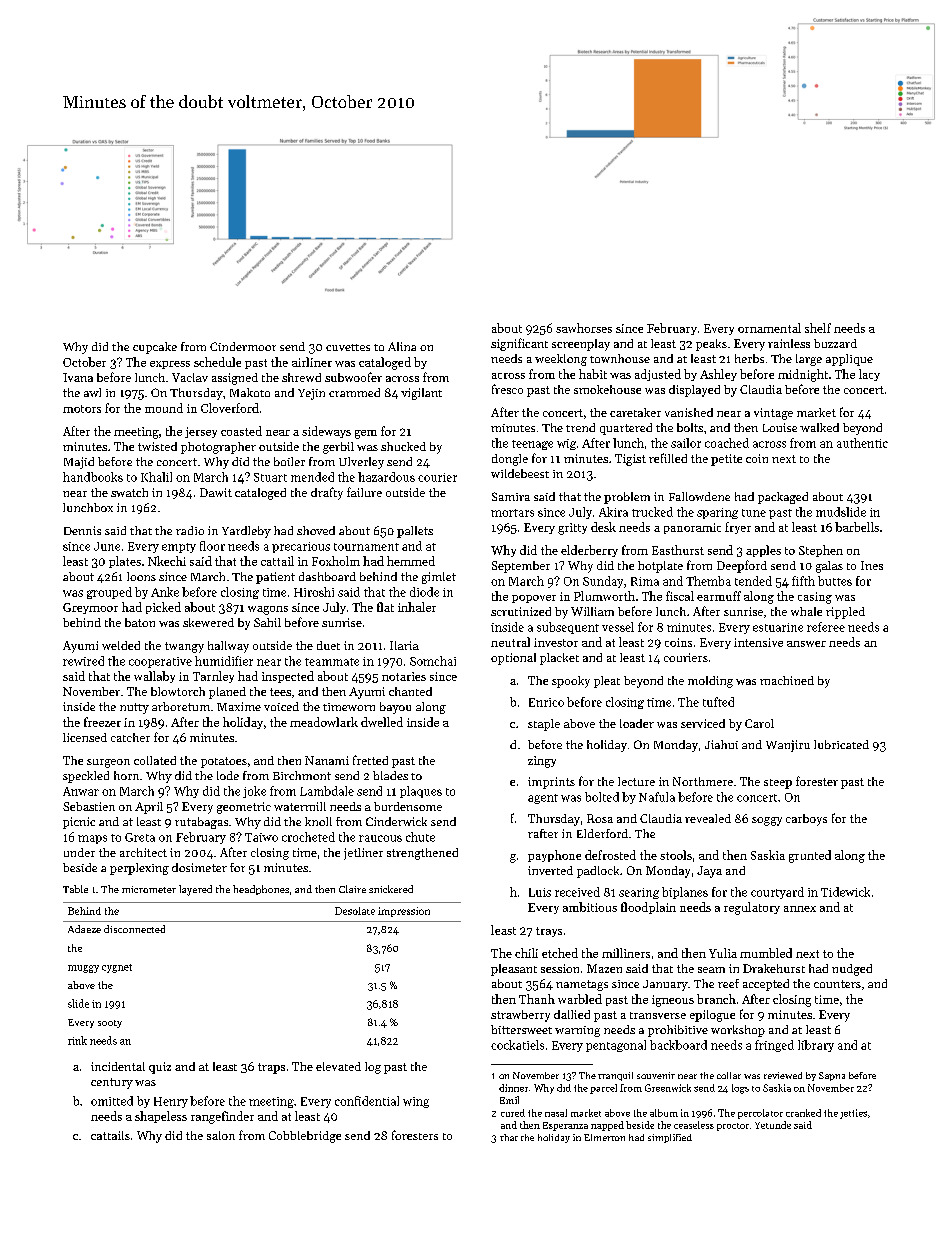  Describe the element at coordinates (760, 1114) in the screenshot. I see `percolator` at that location.
